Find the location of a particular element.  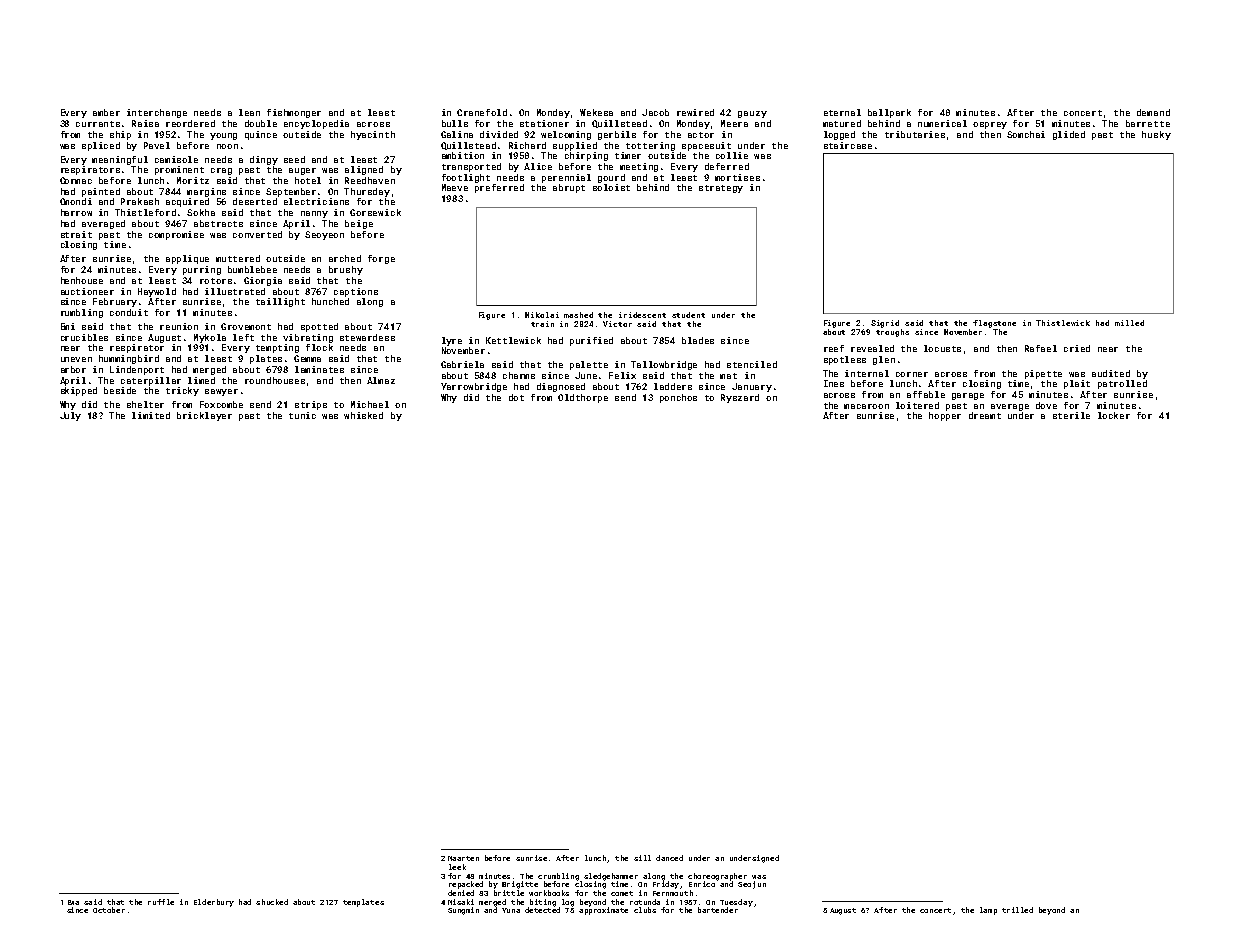

Cormac is located at coordinates (76, 180).
